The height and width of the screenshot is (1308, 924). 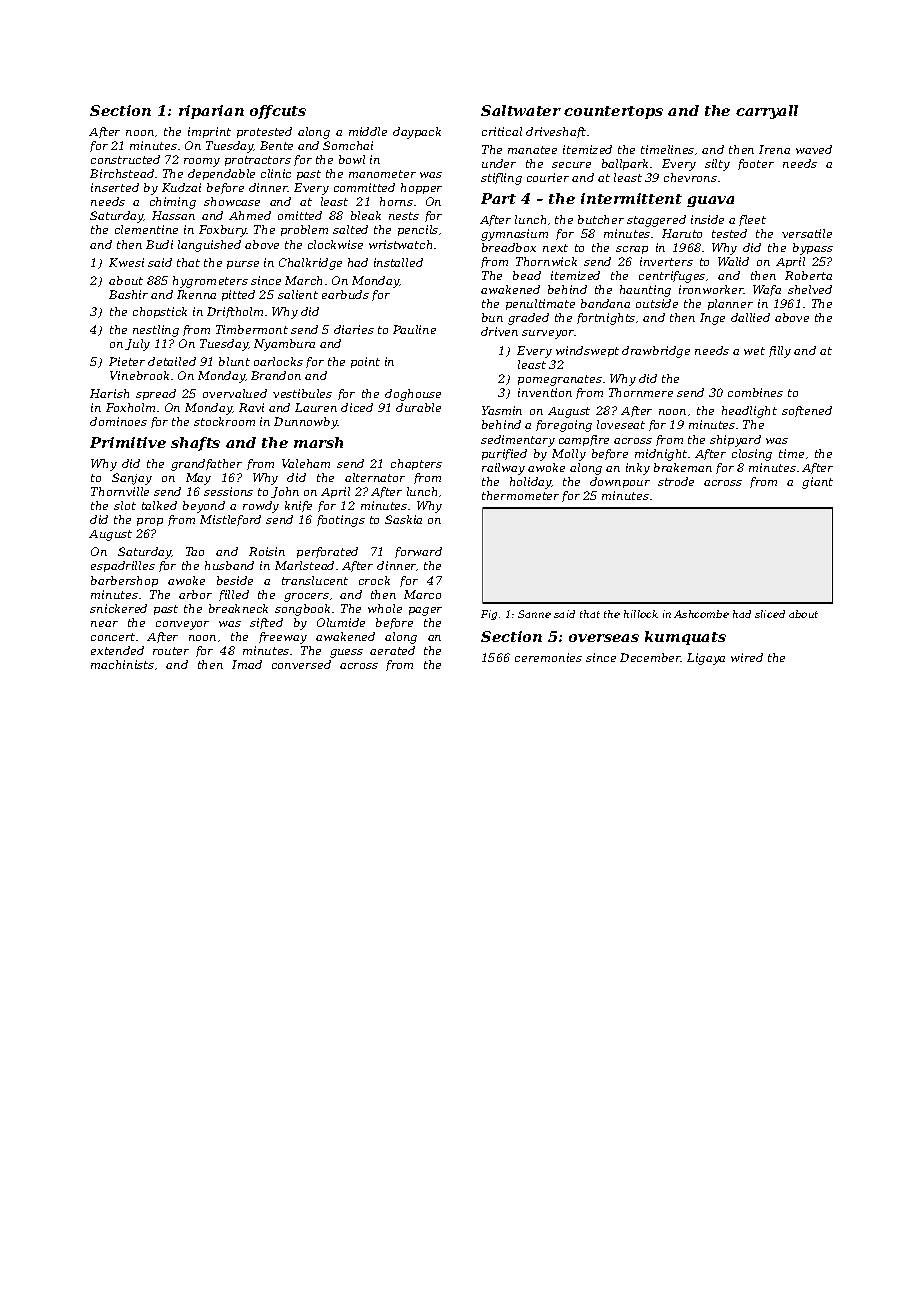 I want to click on carryall, so click(x=767, y=112).
